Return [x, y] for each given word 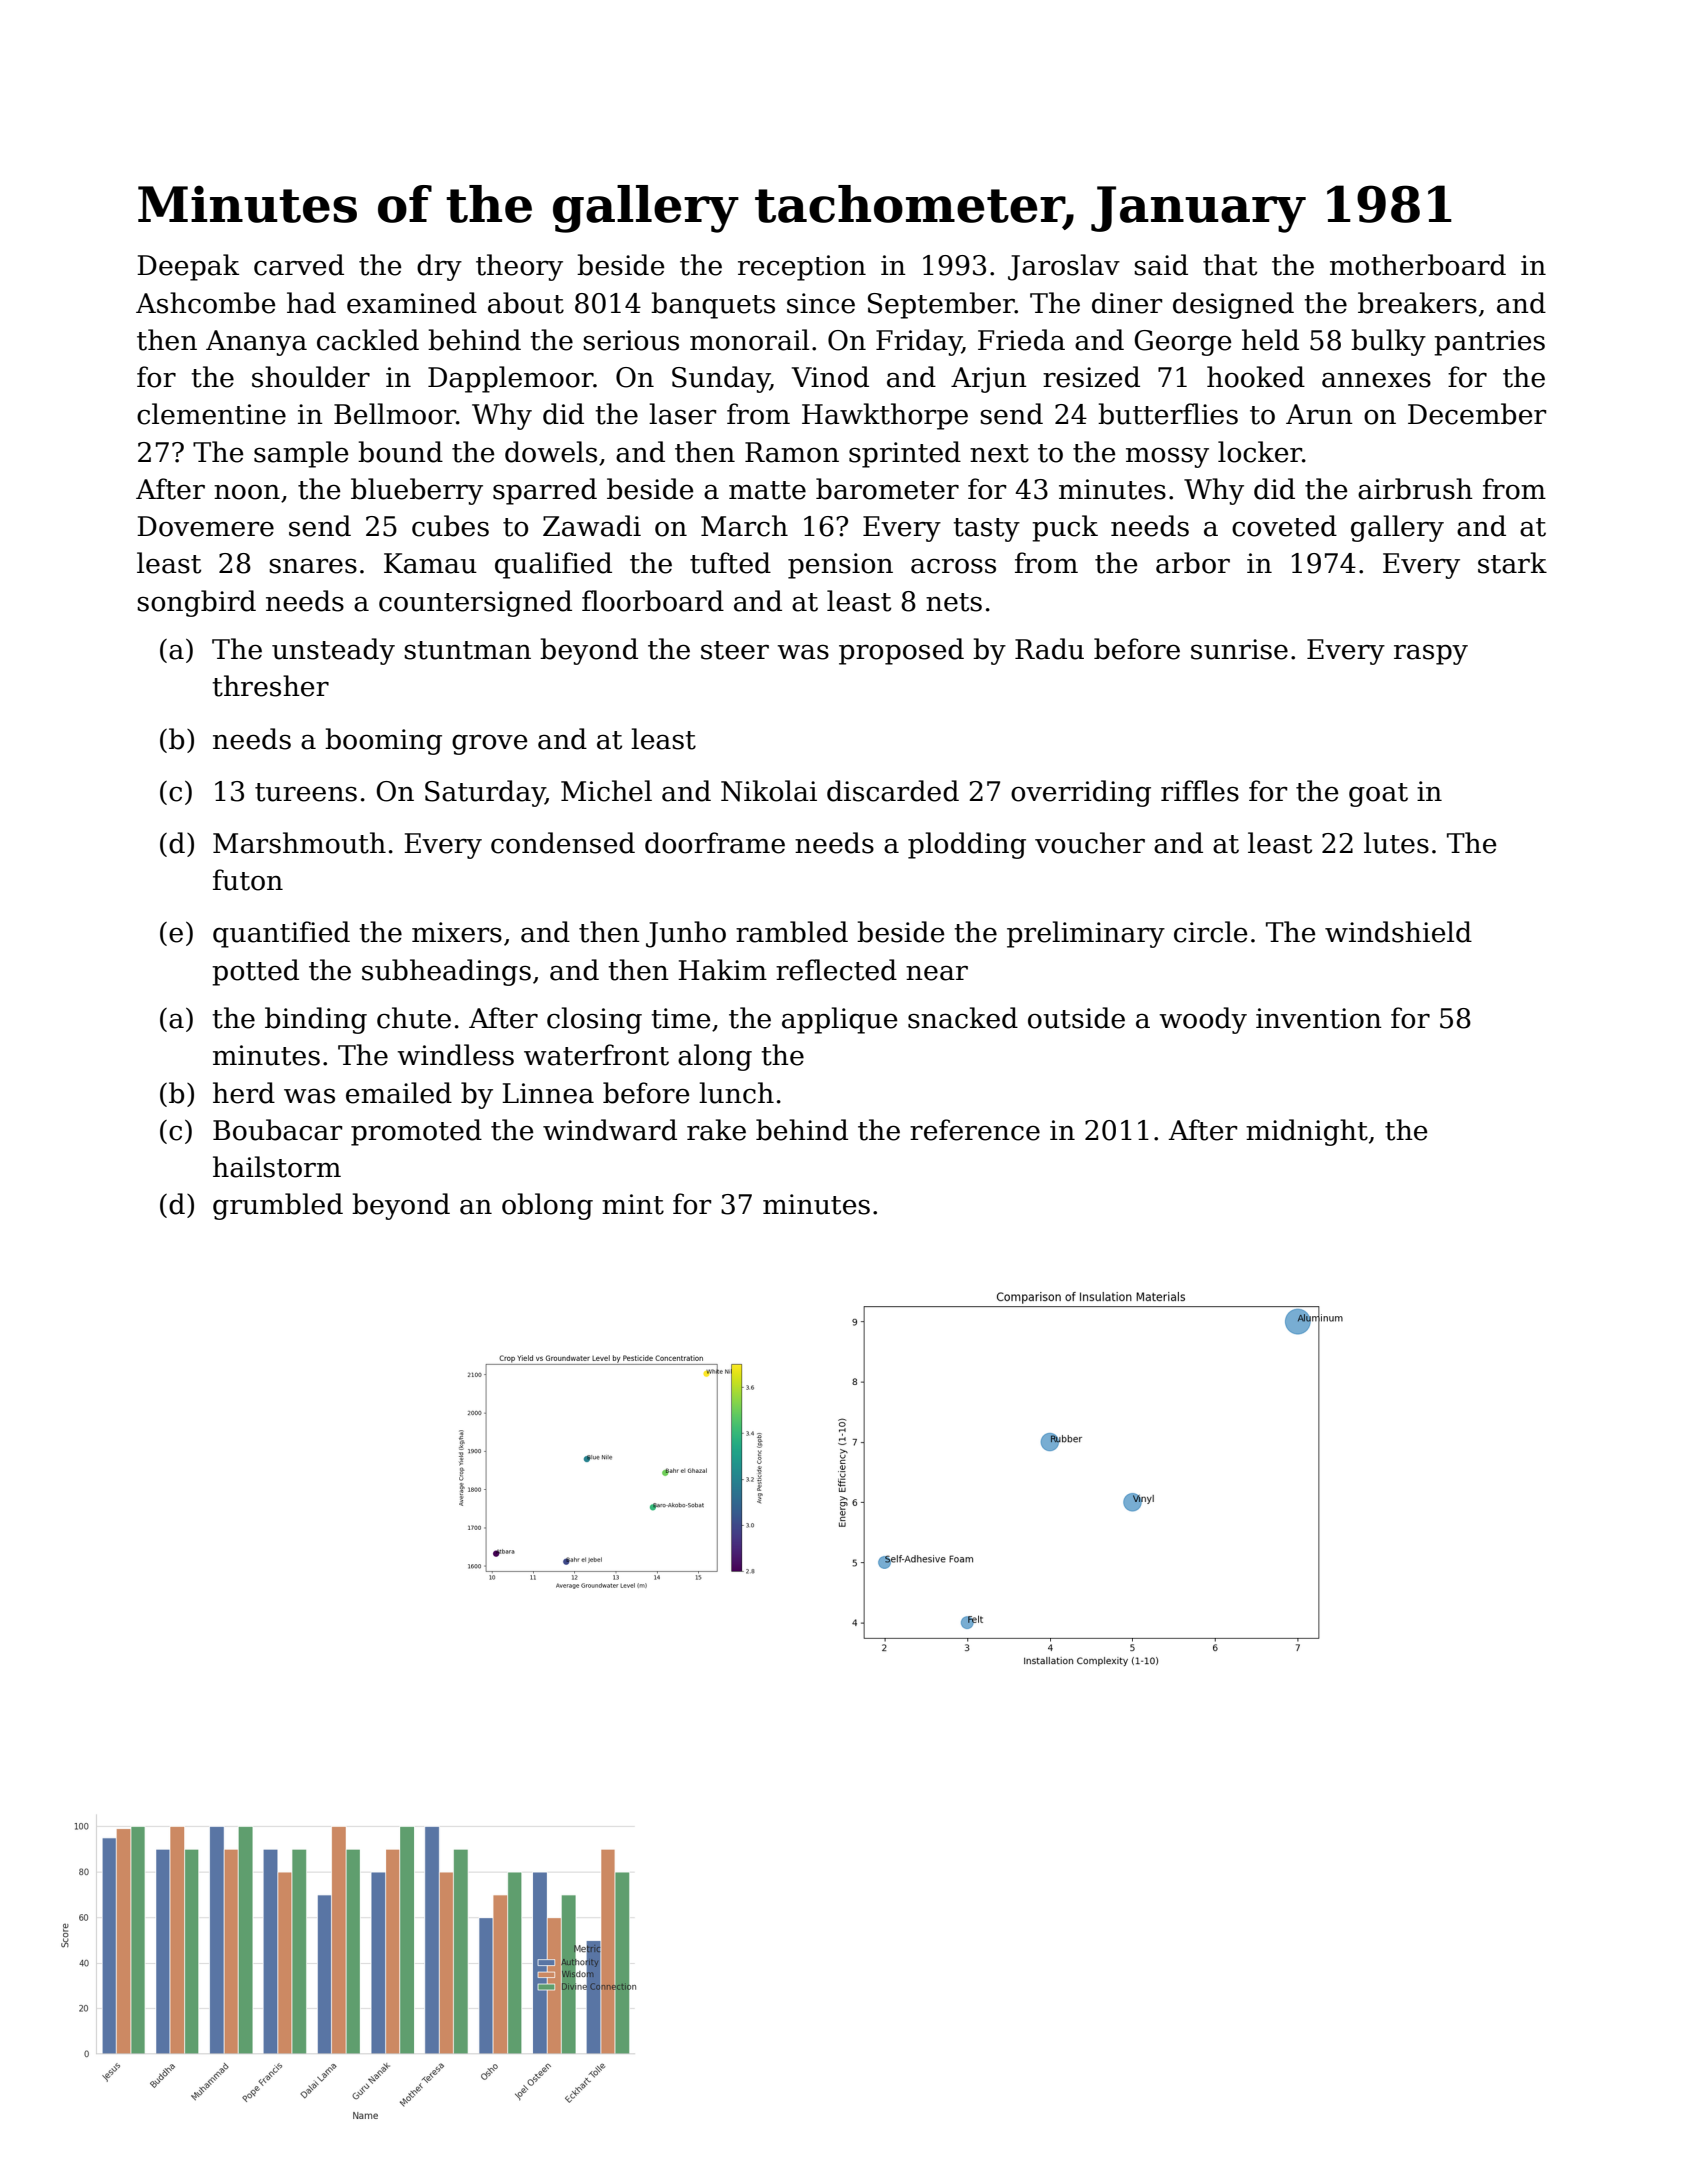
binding [316, 1020]
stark [1512, 563]
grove [490, 744]
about [526, 303]
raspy [1431, 654]
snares [313, 566]
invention [1319, 1018]
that [1230, 265]
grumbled [278, 1206]
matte [767, 490]
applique [840, 1020]
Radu [1049, 649]
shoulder [311, 377]
